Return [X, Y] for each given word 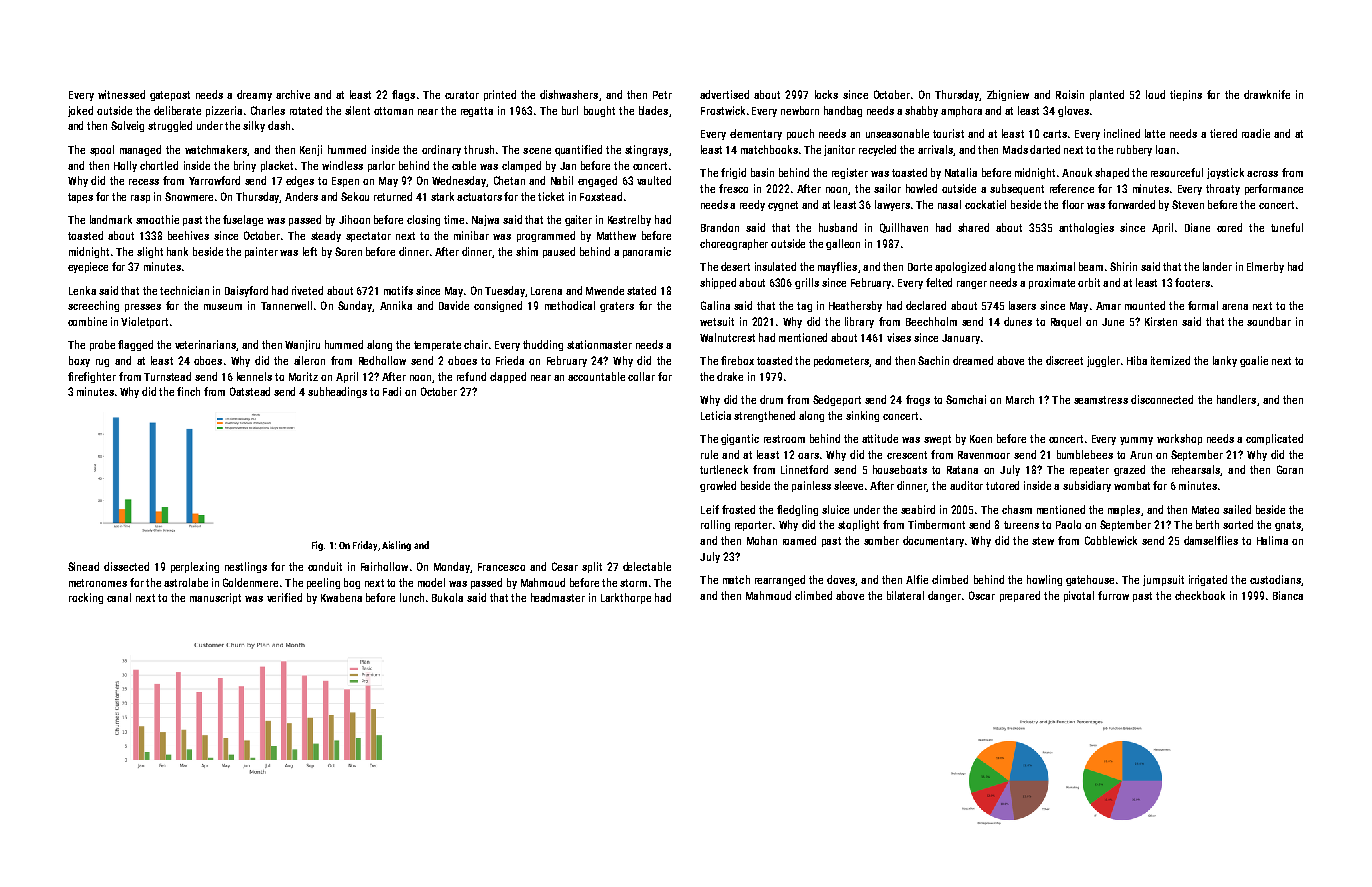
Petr [662, 95]
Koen [981, 439]
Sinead [83, 566]
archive [293, 94]
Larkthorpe [626, 598]
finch [188, 391]
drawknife [1267, 94]
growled [718, 486]
